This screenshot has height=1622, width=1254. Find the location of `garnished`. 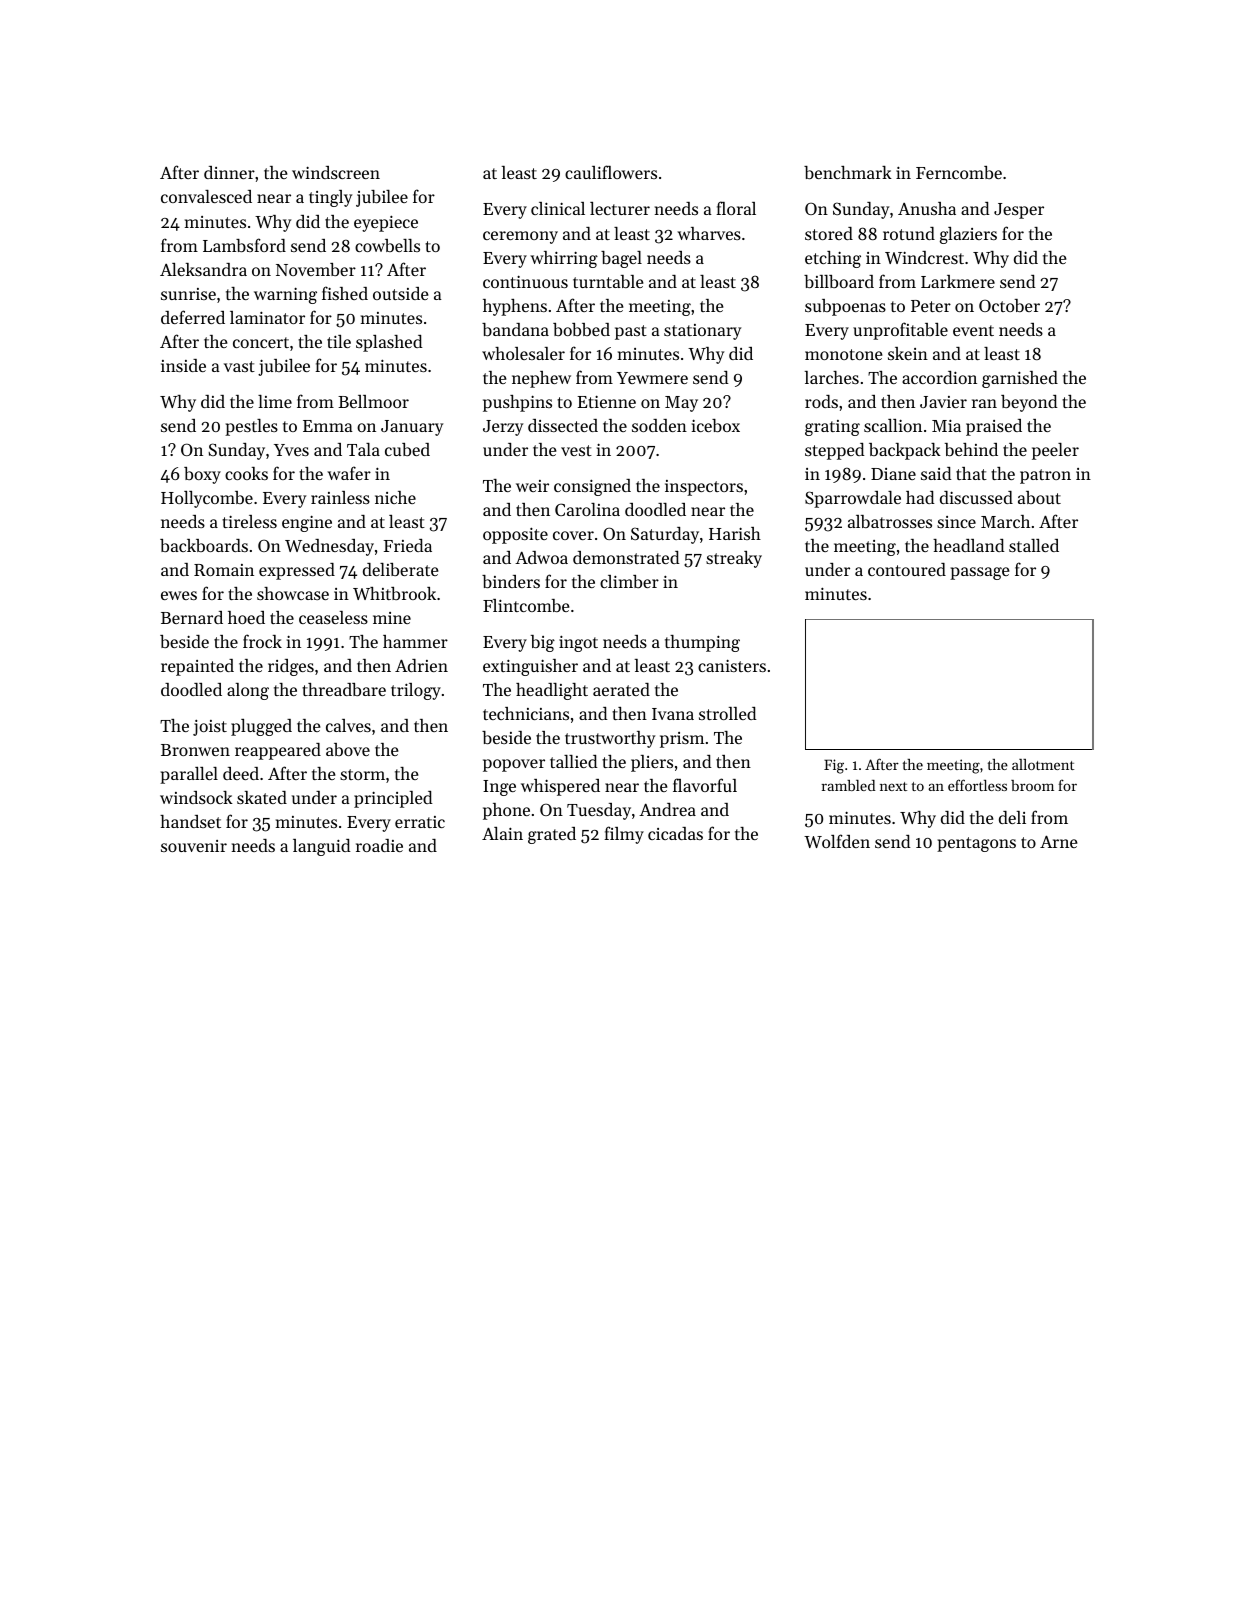

garnished is located at coordinates (1020, 379).
